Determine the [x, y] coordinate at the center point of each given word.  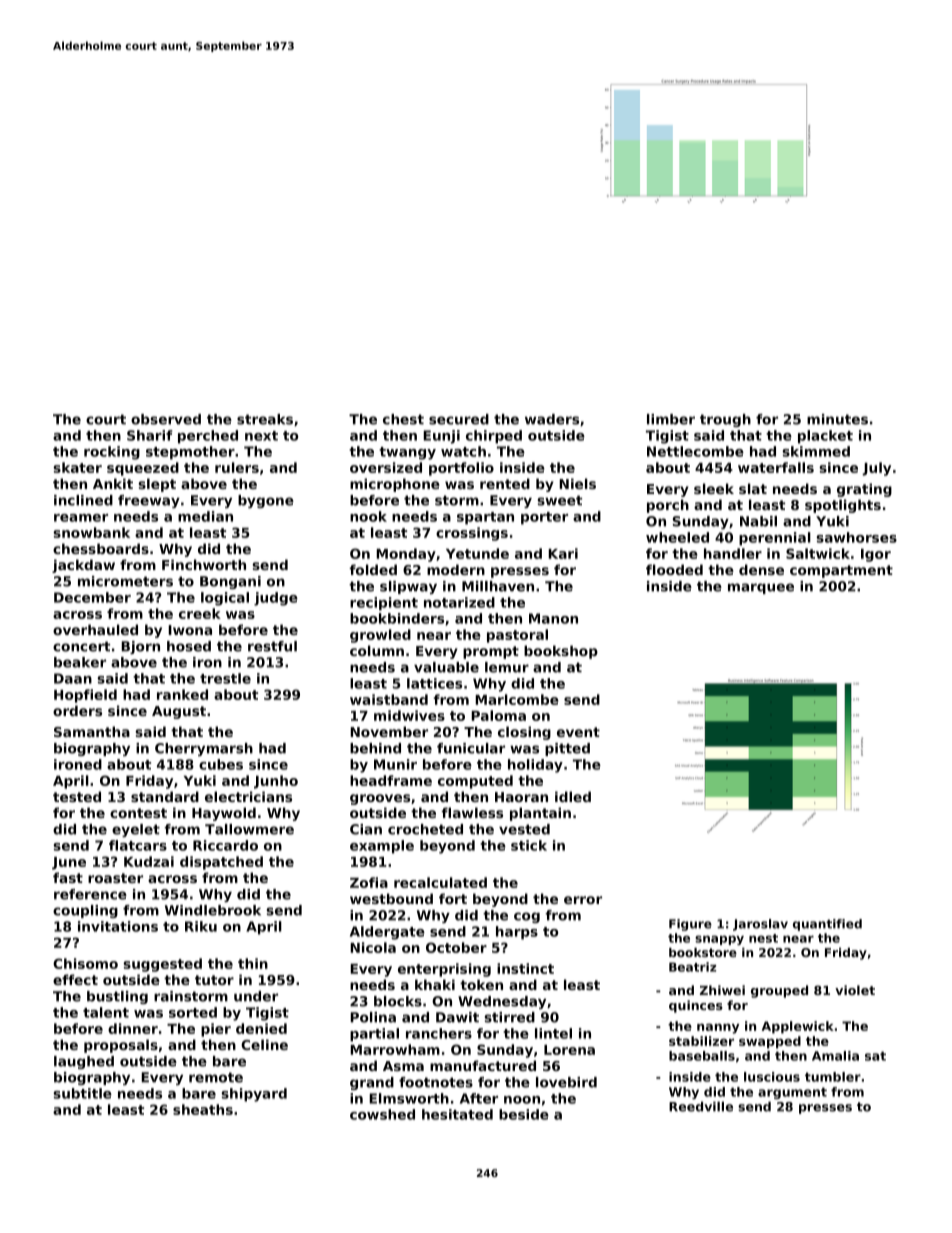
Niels [577, 483]
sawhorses [856, 537]
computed [475, 782]
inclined [83, 500]
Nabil [758, 521]
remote [216, 1077]
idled [573, 796]
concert [81, 646]
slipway [408, 587]
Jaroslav [760, 925]
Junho [276, 782]
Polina [373, 1017]
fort [453, 898]
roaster [115, 878]
